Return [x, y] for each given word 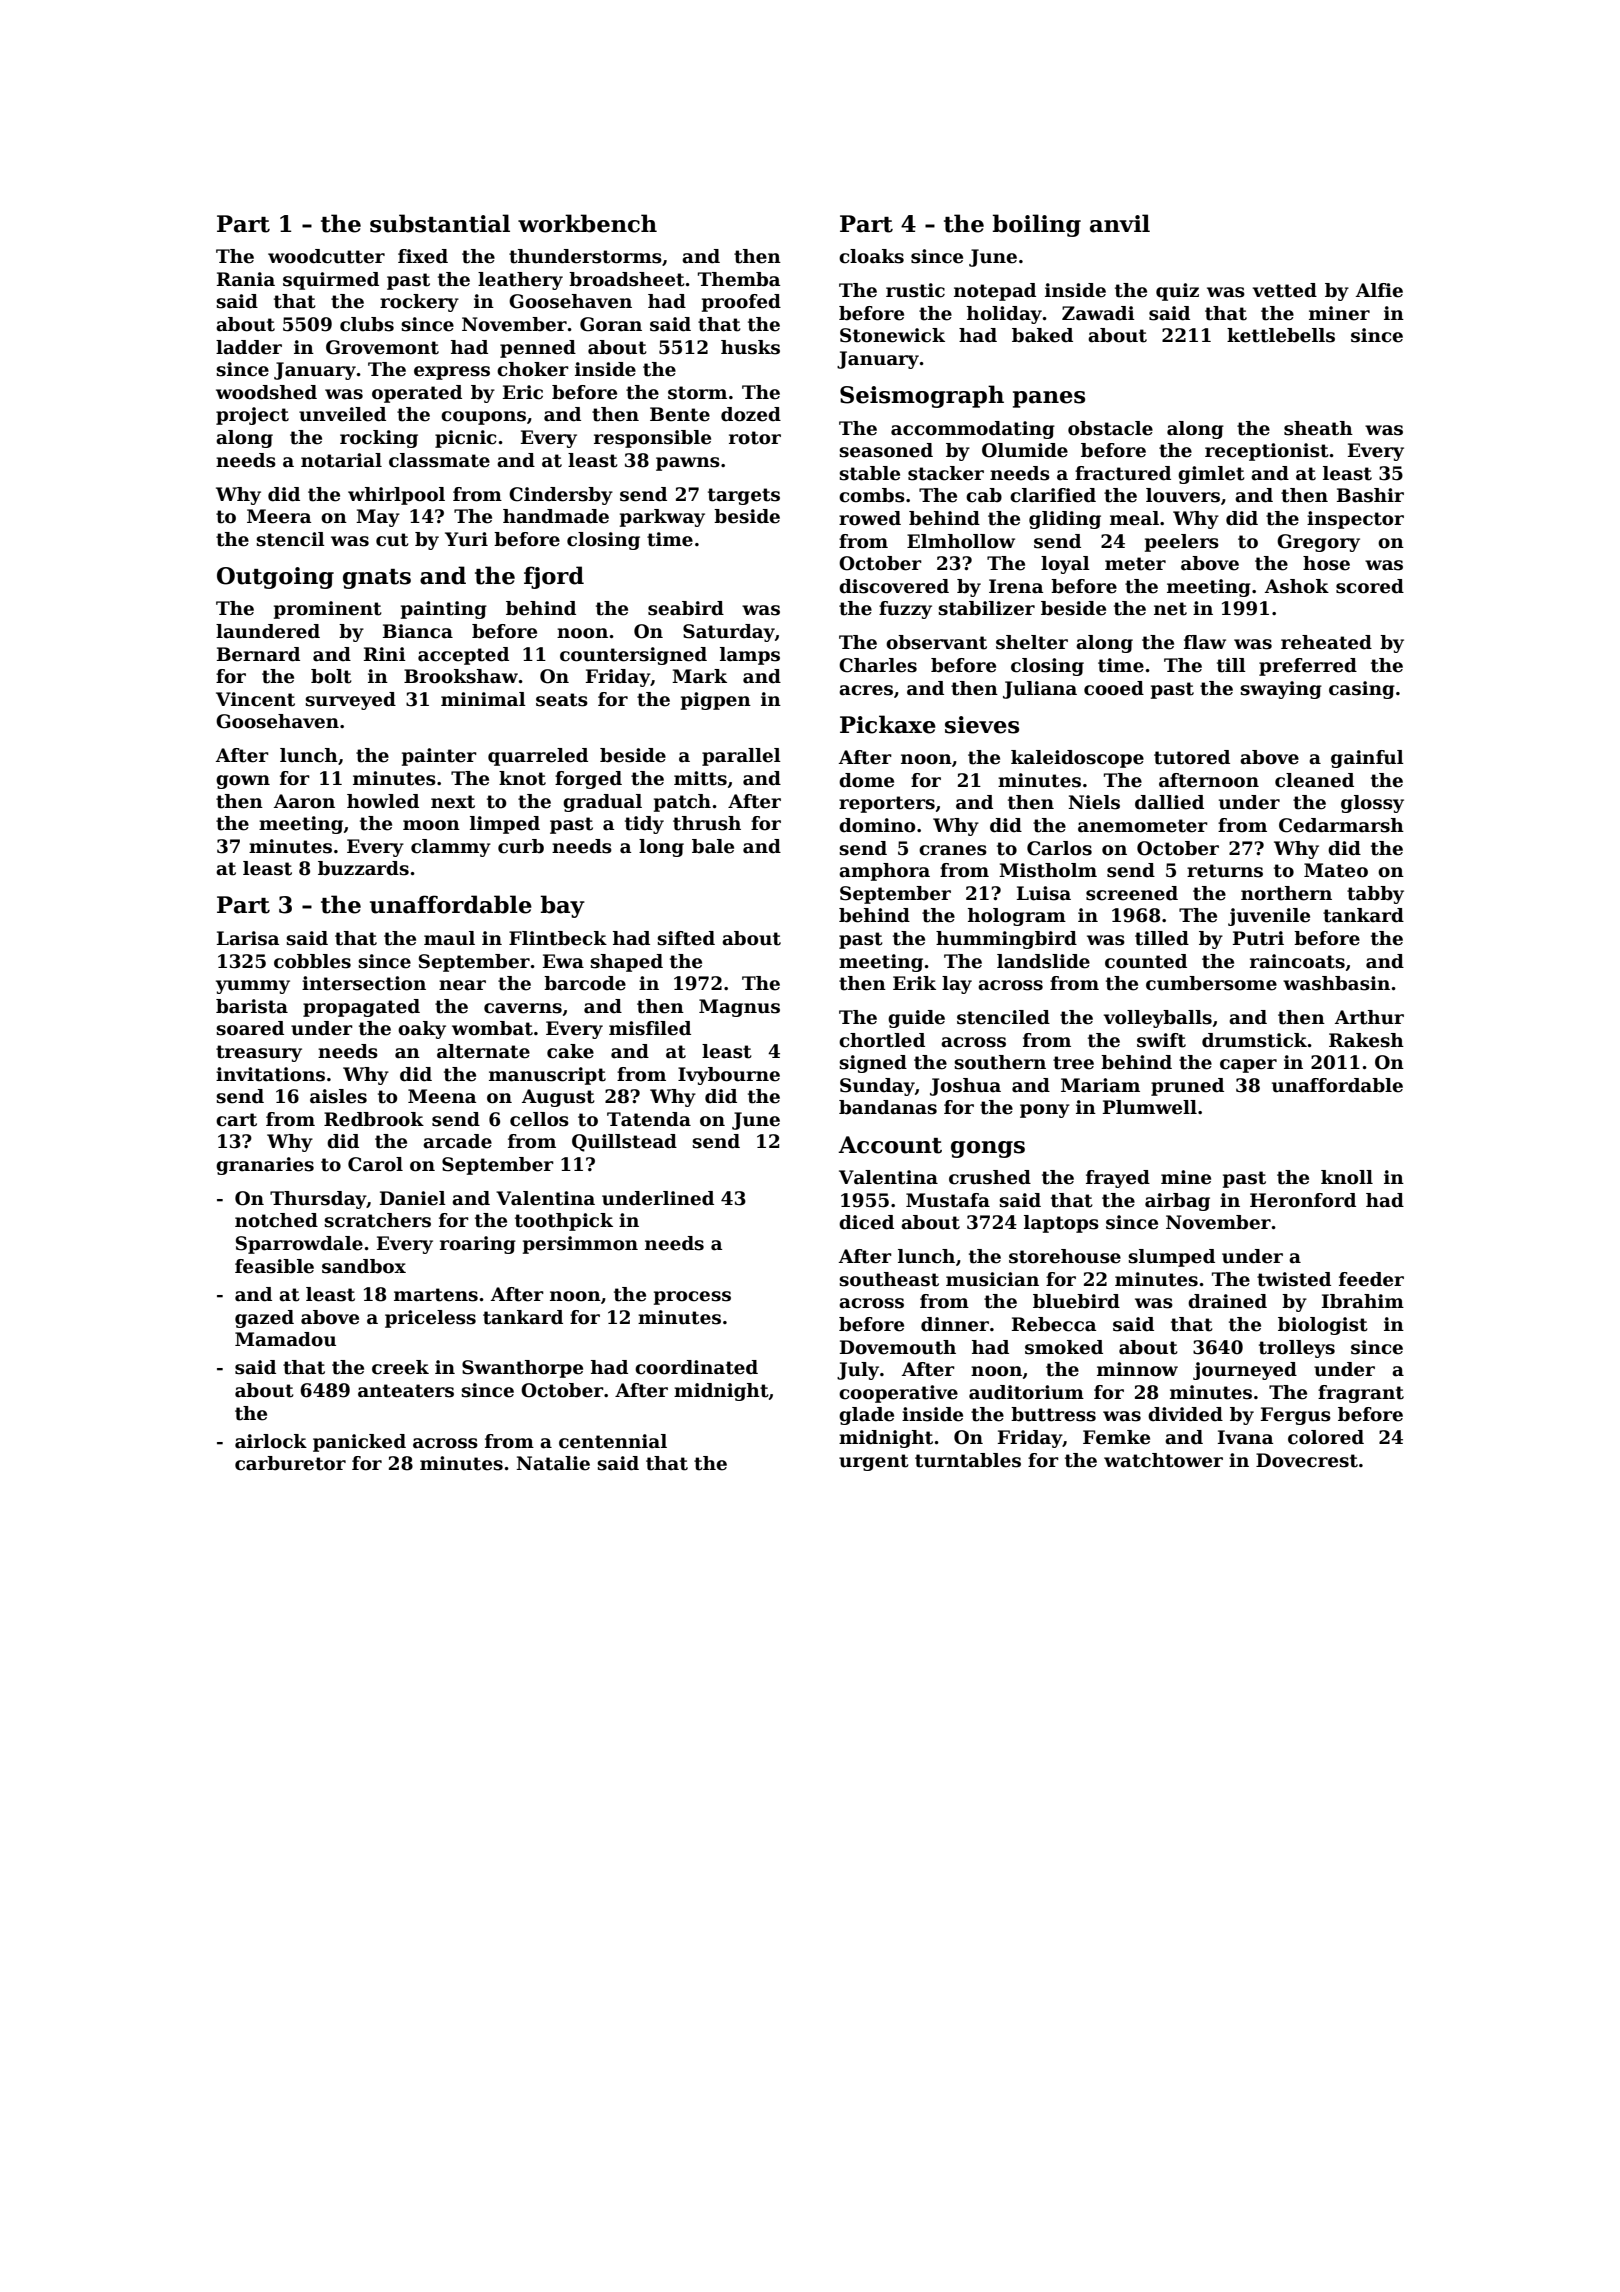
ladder [249, 347]
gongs [988, 1149]
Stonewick [892, 335]
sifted [686, 938]
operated [417, 394]
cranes [953, 850]
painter [439, 757]
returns [1225, 871]
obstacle [1110, 428]
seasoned [886, 450]
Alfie [1379, 290]
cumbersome [1211, 983]
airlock [271, 1441]
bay [563, 906]
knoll [1347, 1177]
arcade [457, 1141]
